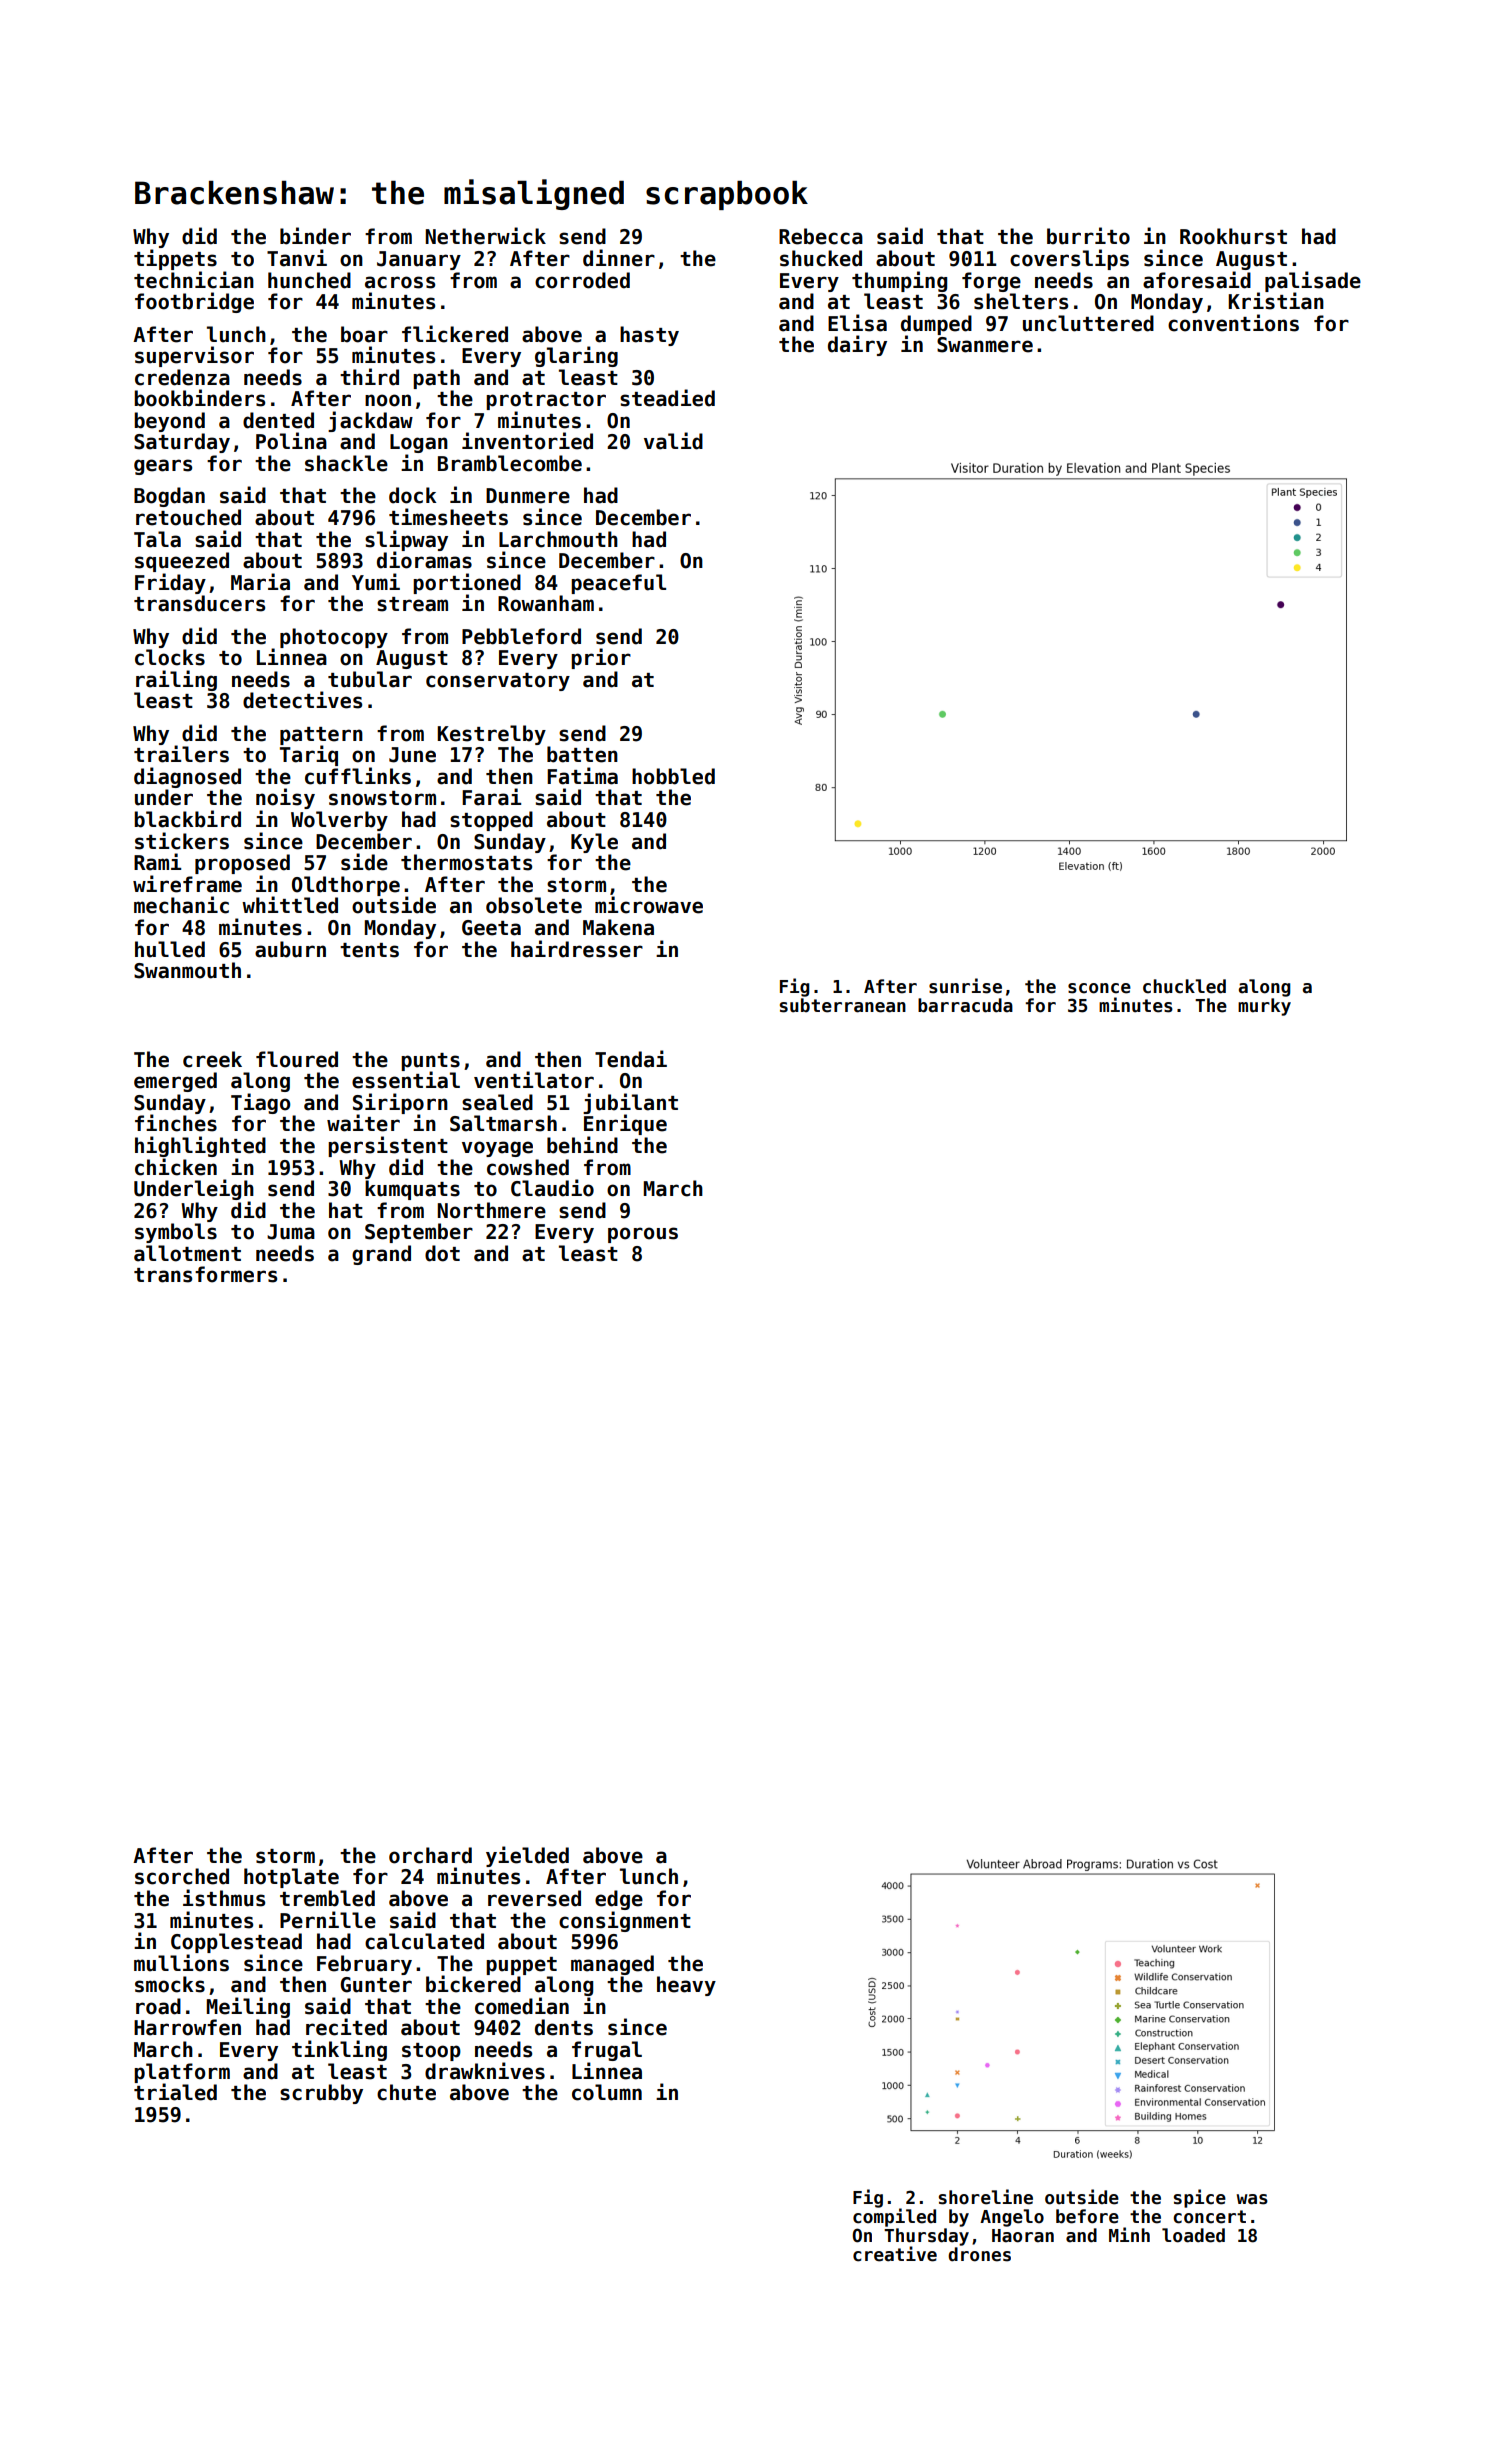 The width and height of the page is (1496, 2464). What do you see at coordinates (895, 2254) in the page?
I see `creative` at bounding box center [895, 2254].
